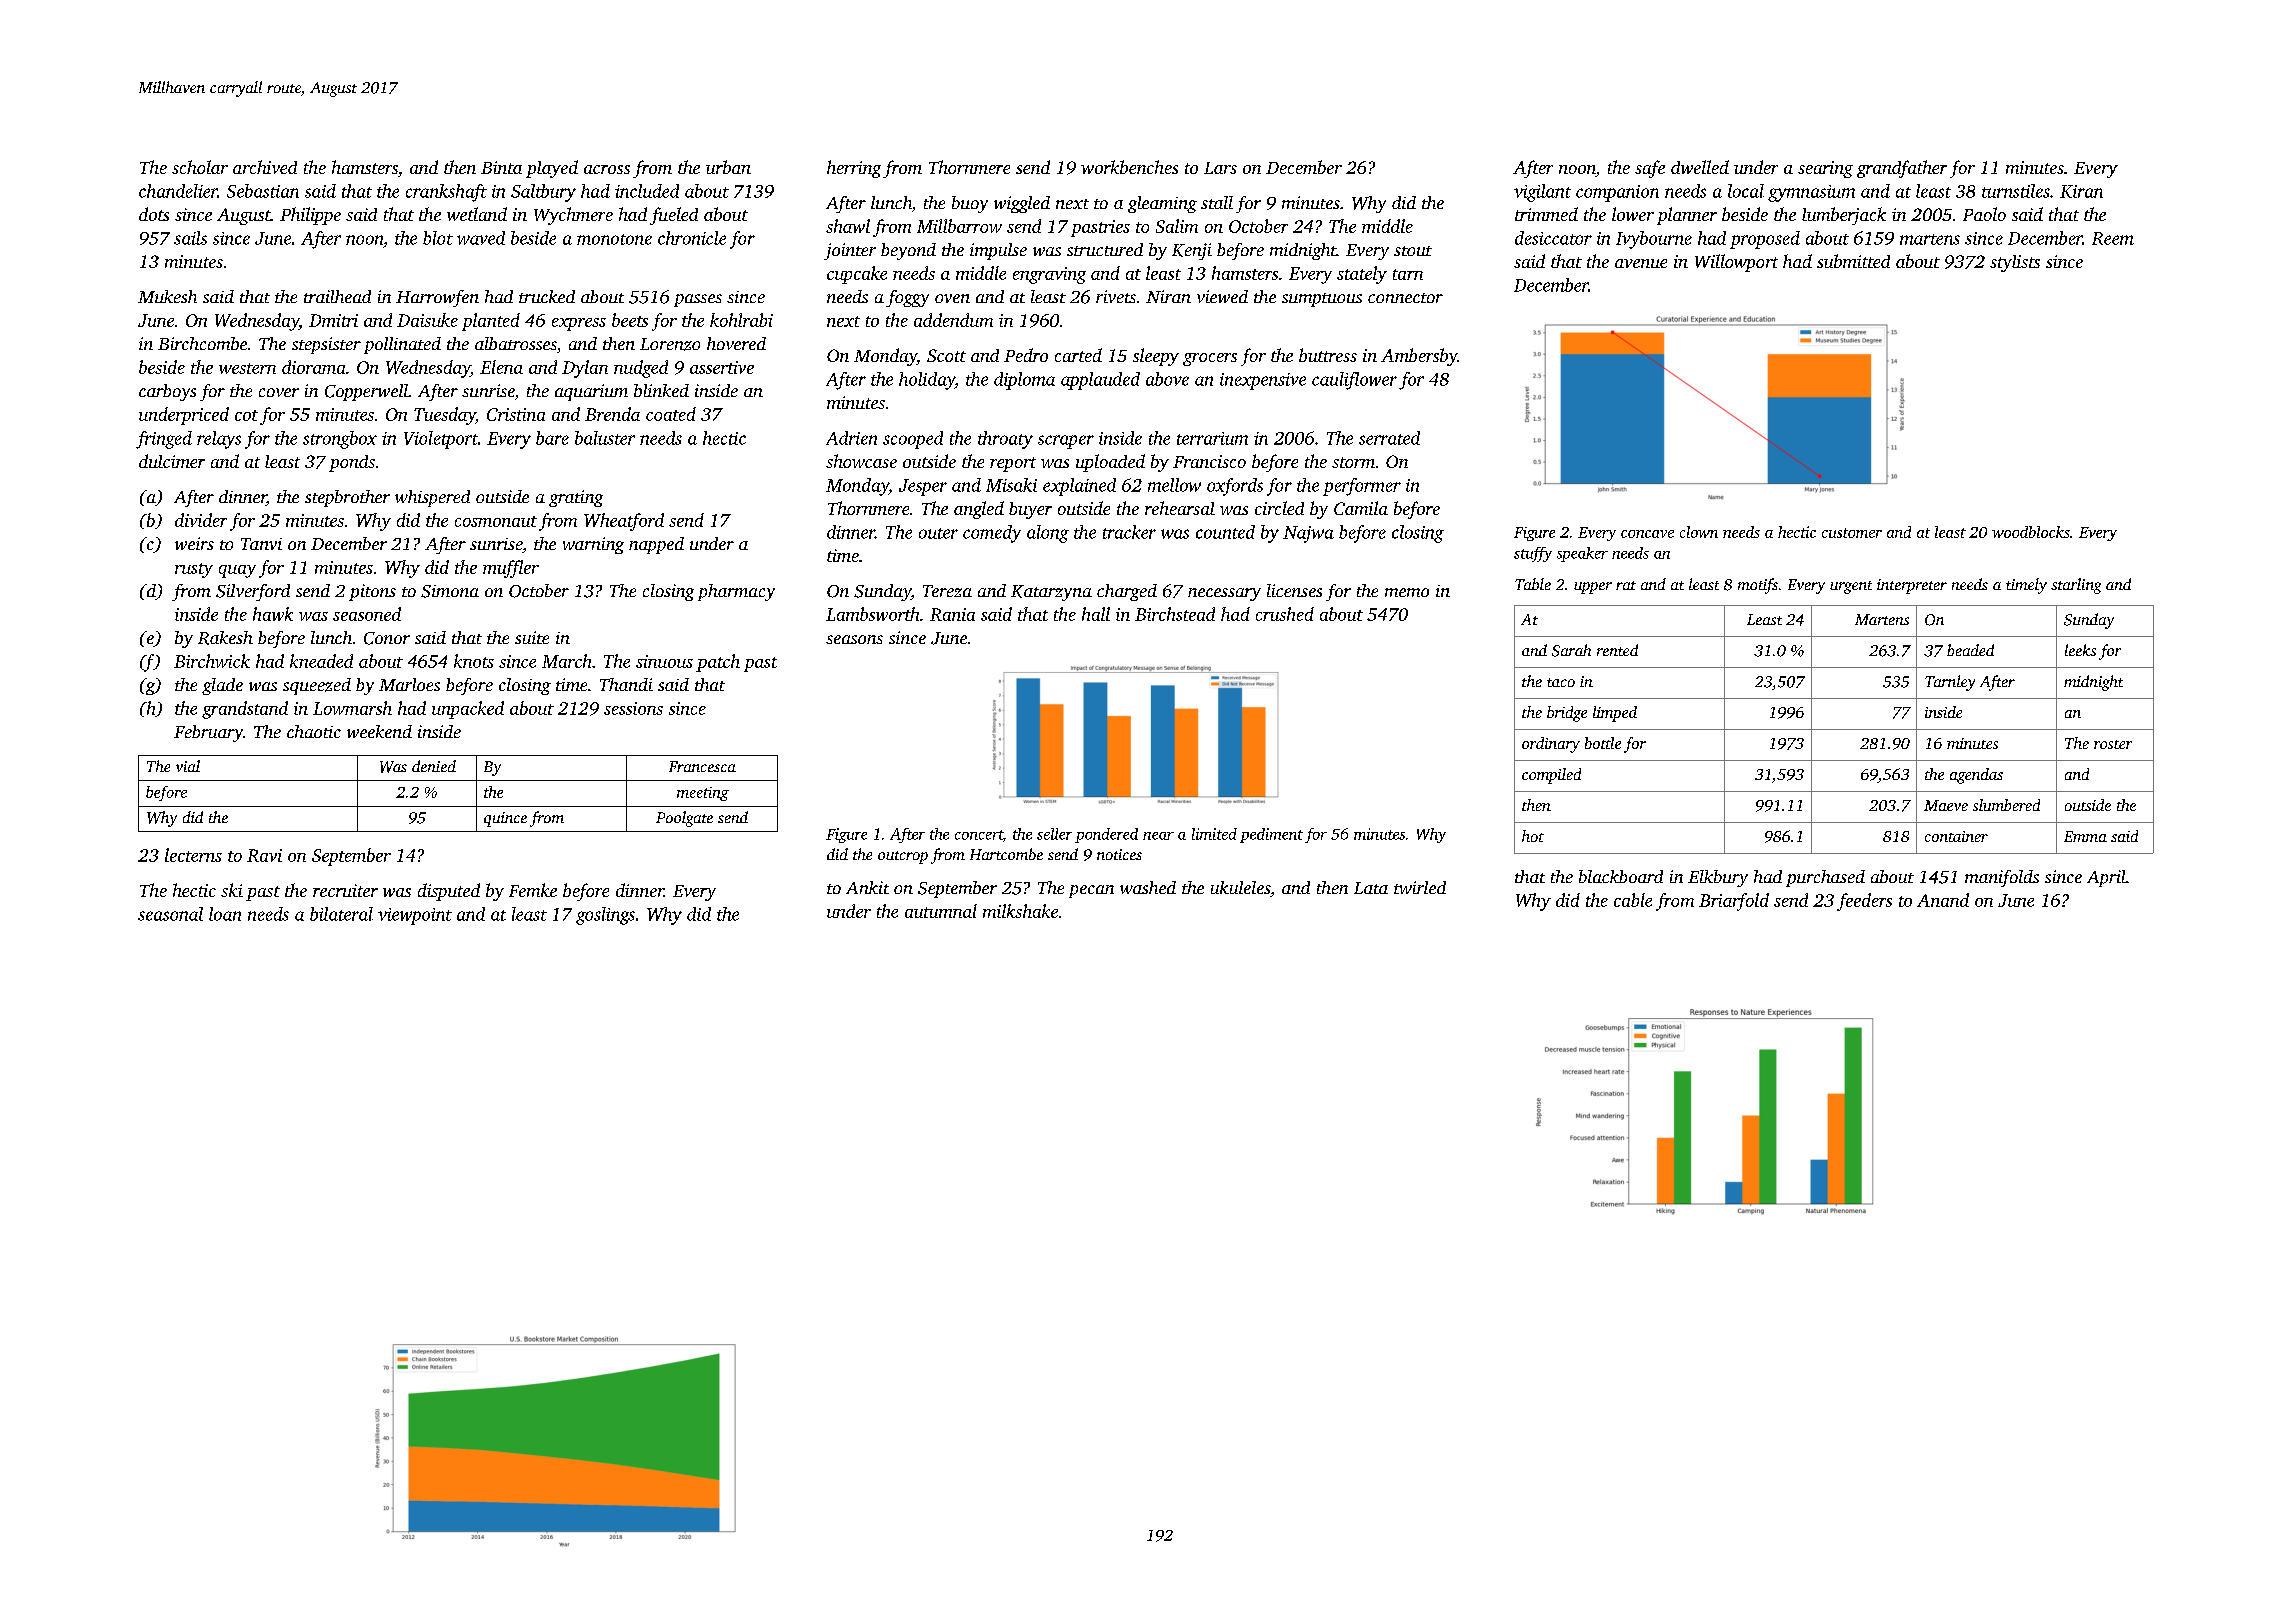  I want to click on bridge, so click(1567, 714).
